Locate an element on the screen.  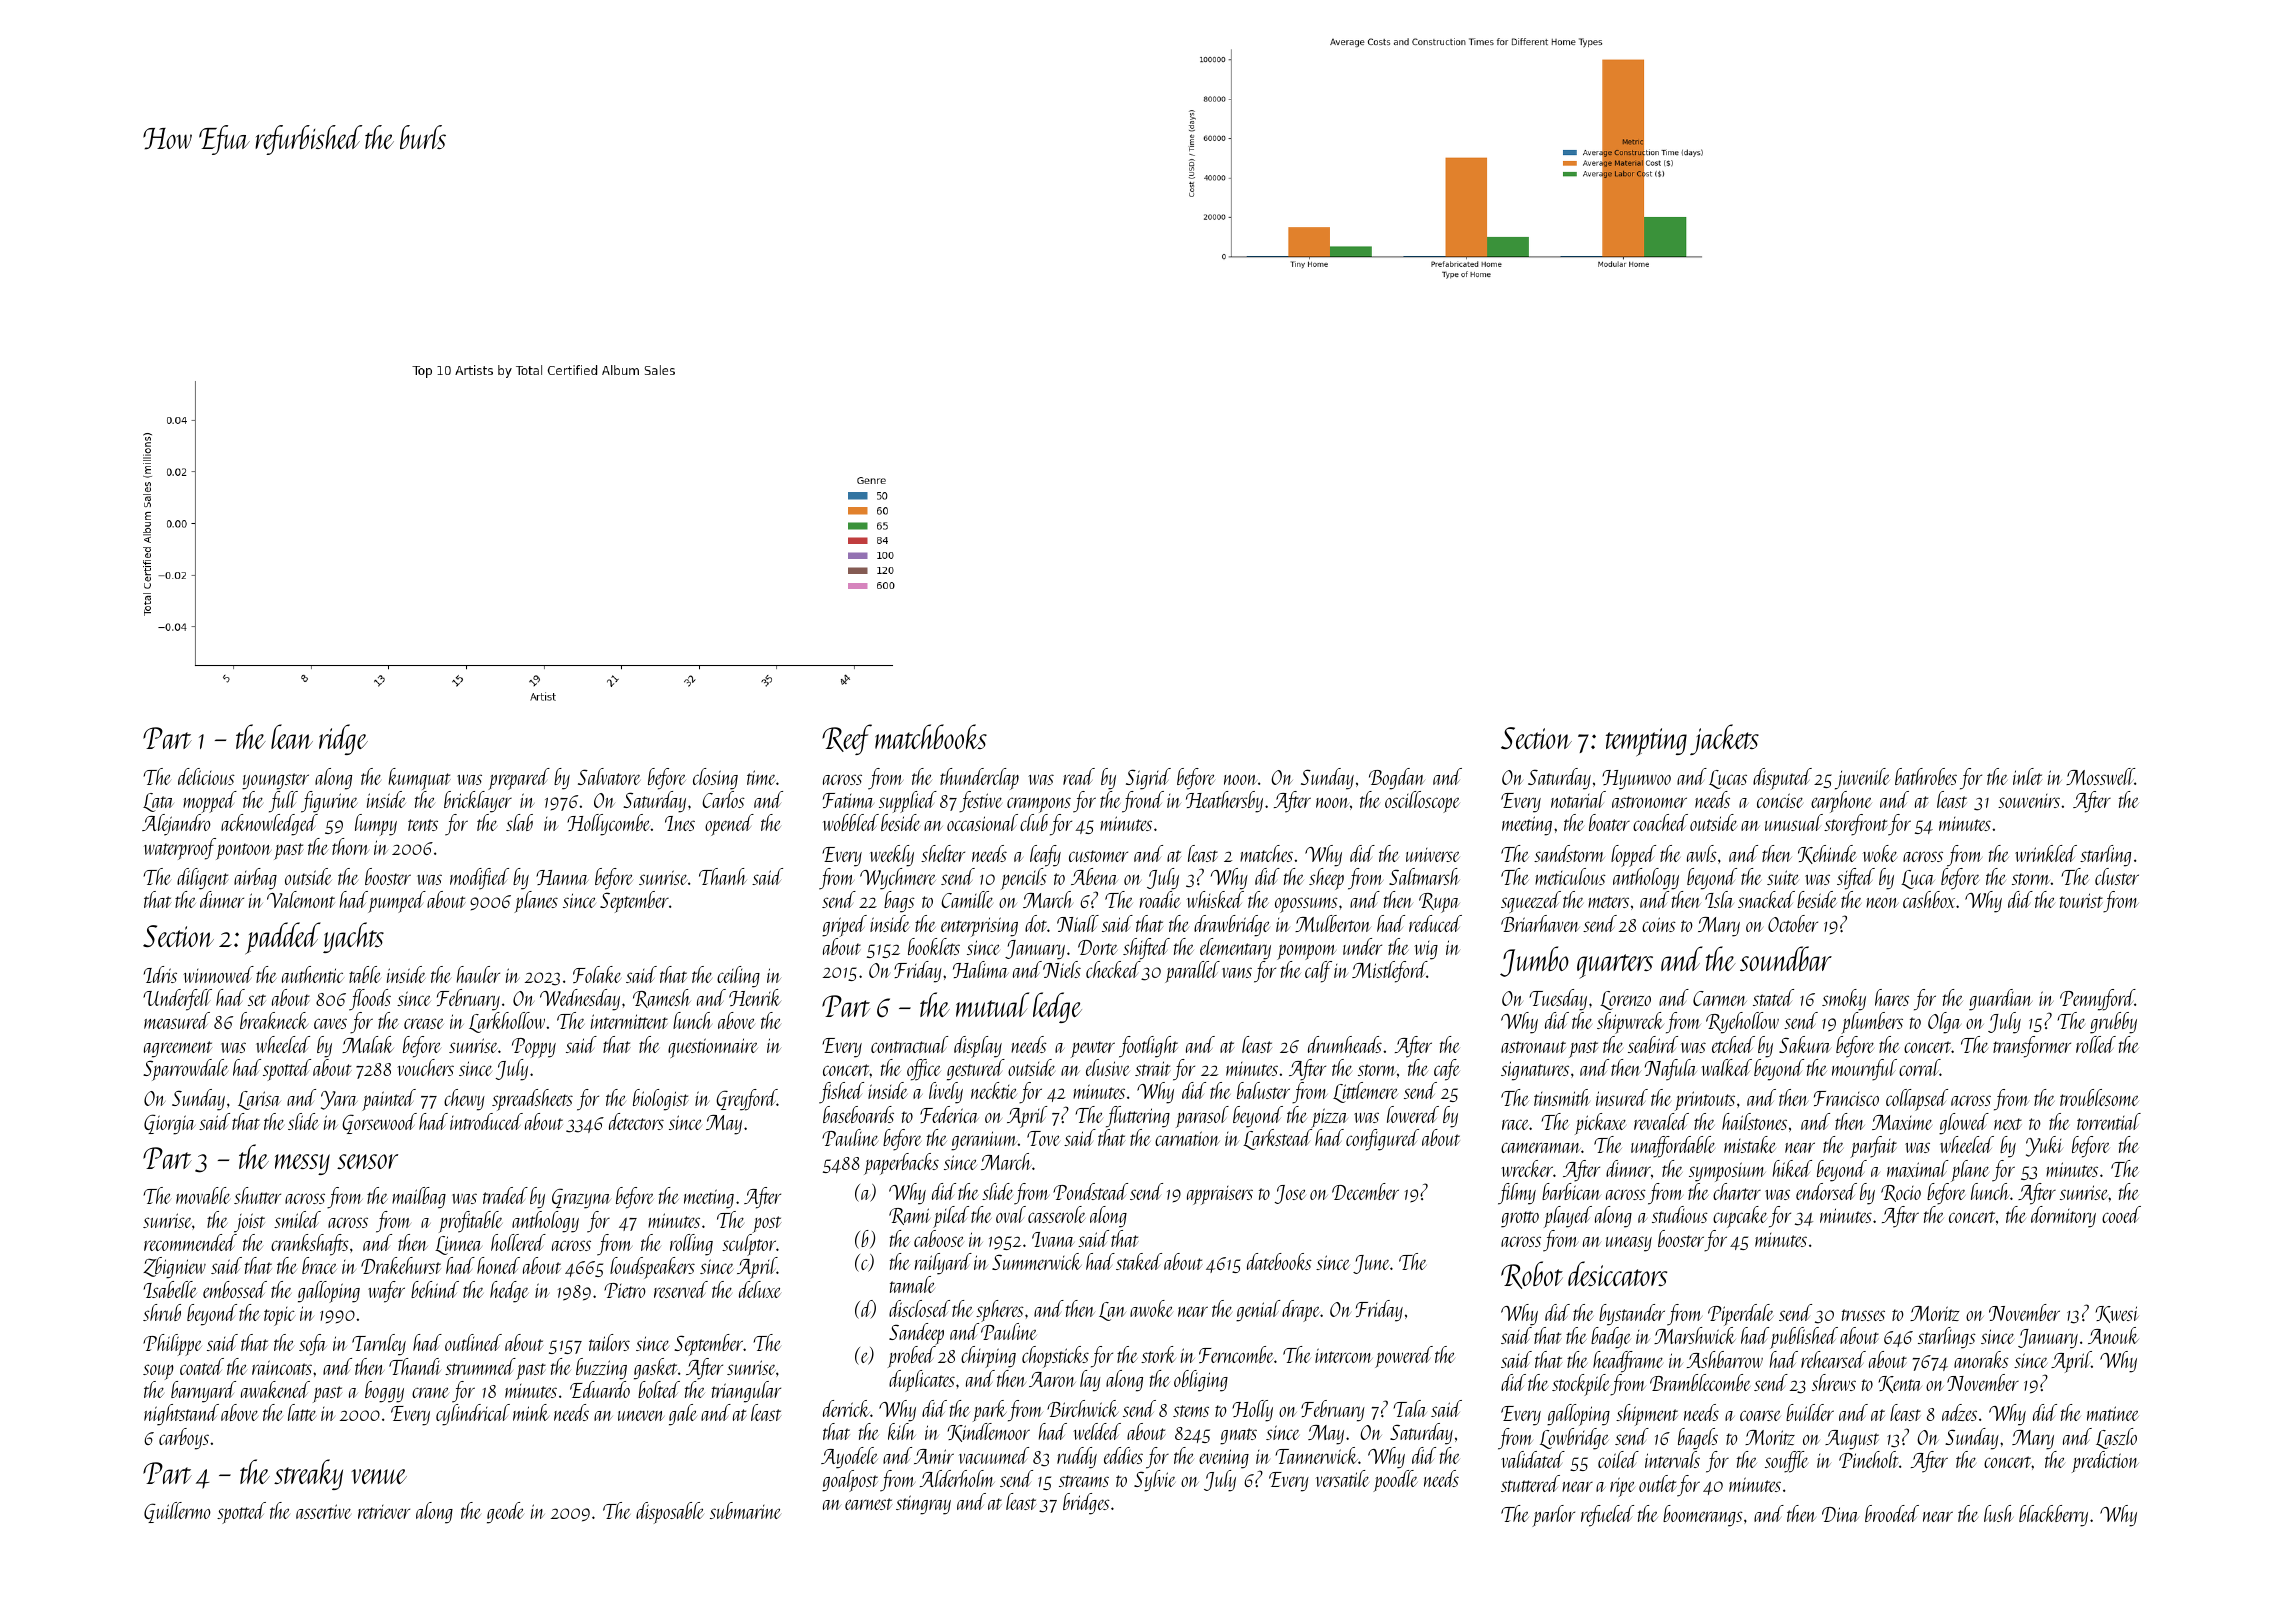
maximal is located at coordinates (1918, 1168).
